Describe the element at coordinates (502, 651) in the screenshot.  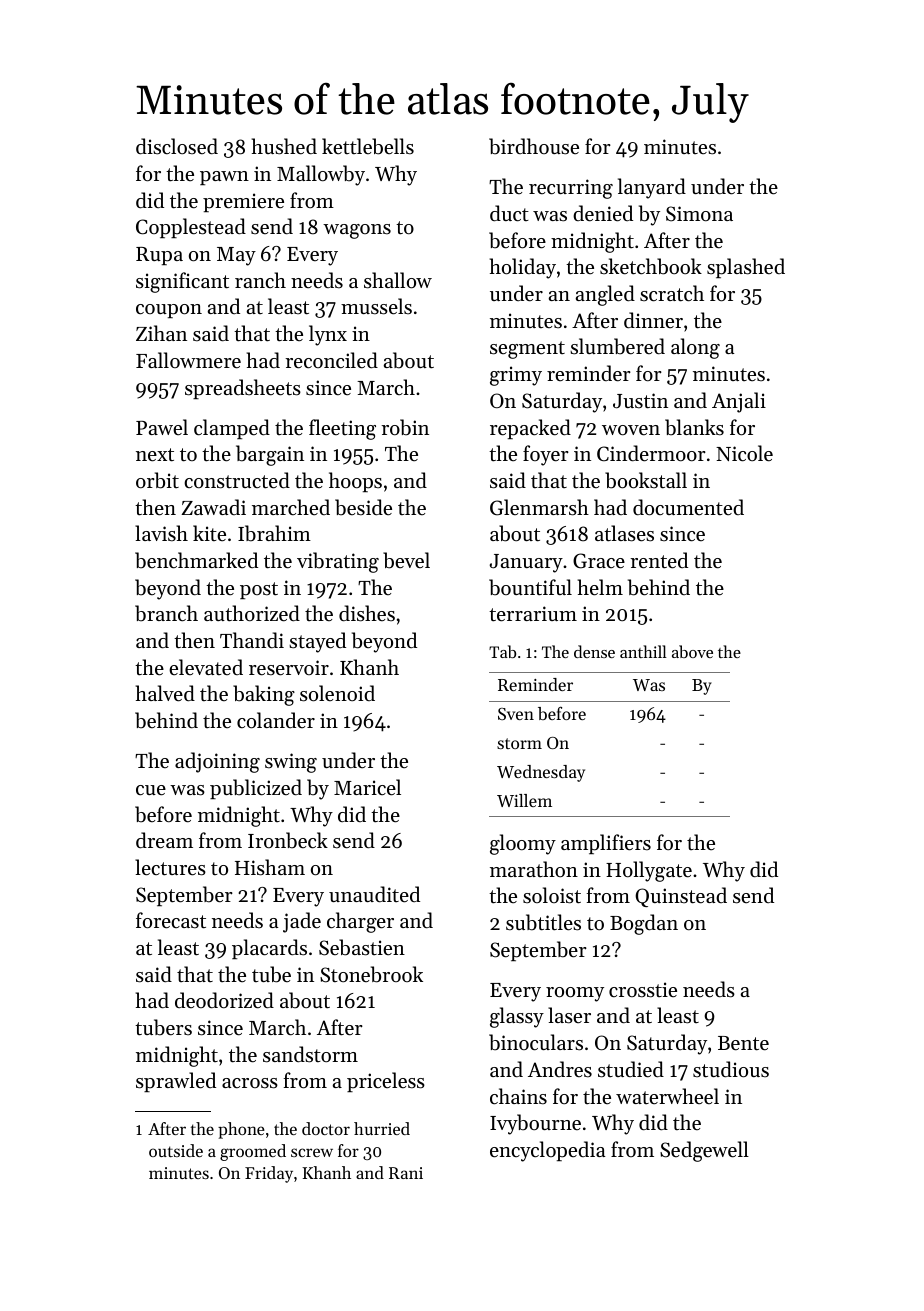
I see `Tab` at that location.
